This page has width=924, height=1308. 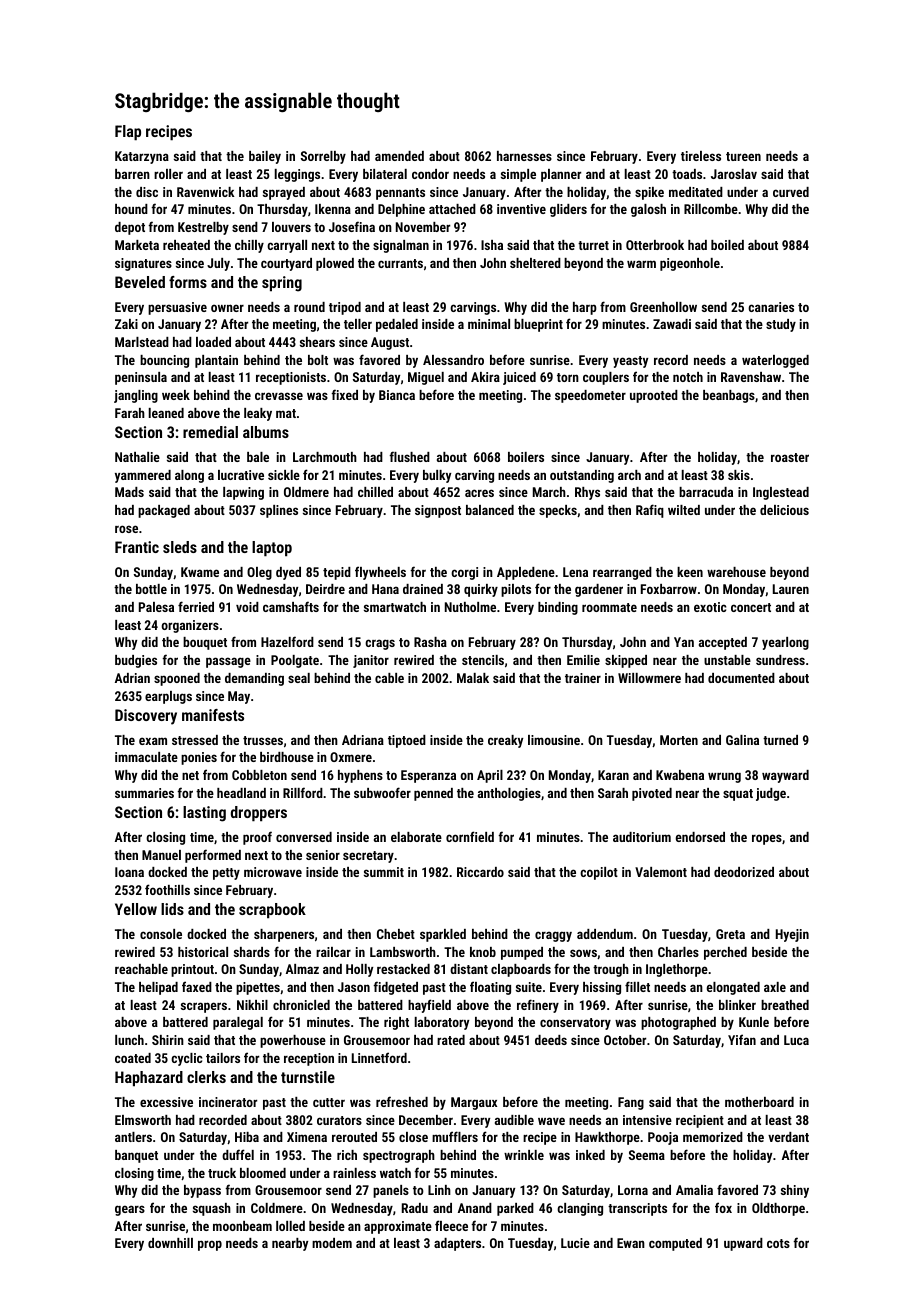 What do you see at coordinates (739, 475) in the page?
I see `skis` at bounding box center [739, 475].
